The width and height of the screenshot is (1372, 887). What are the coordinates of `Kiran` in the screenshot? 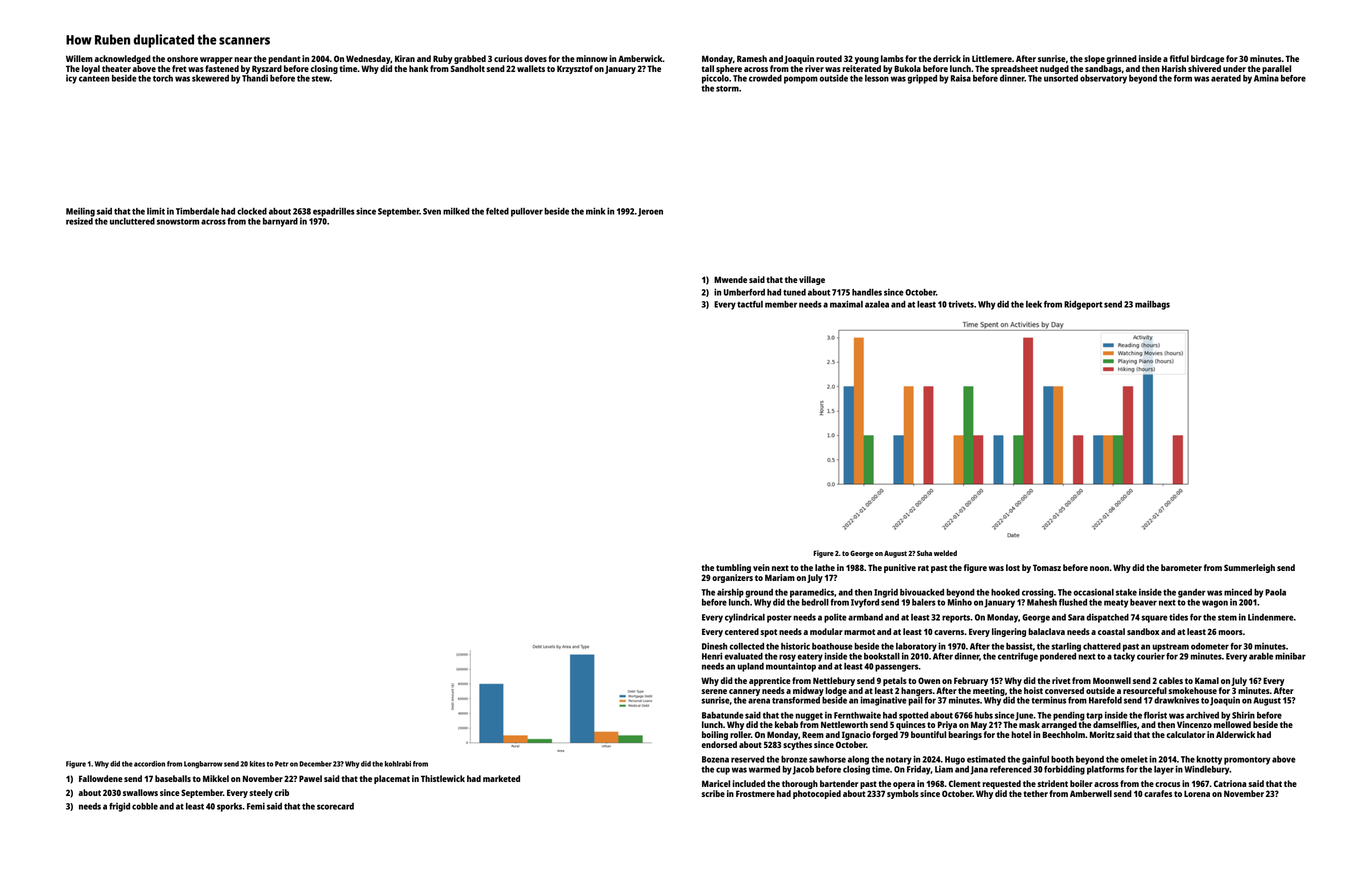 It's located at (405, 58).
